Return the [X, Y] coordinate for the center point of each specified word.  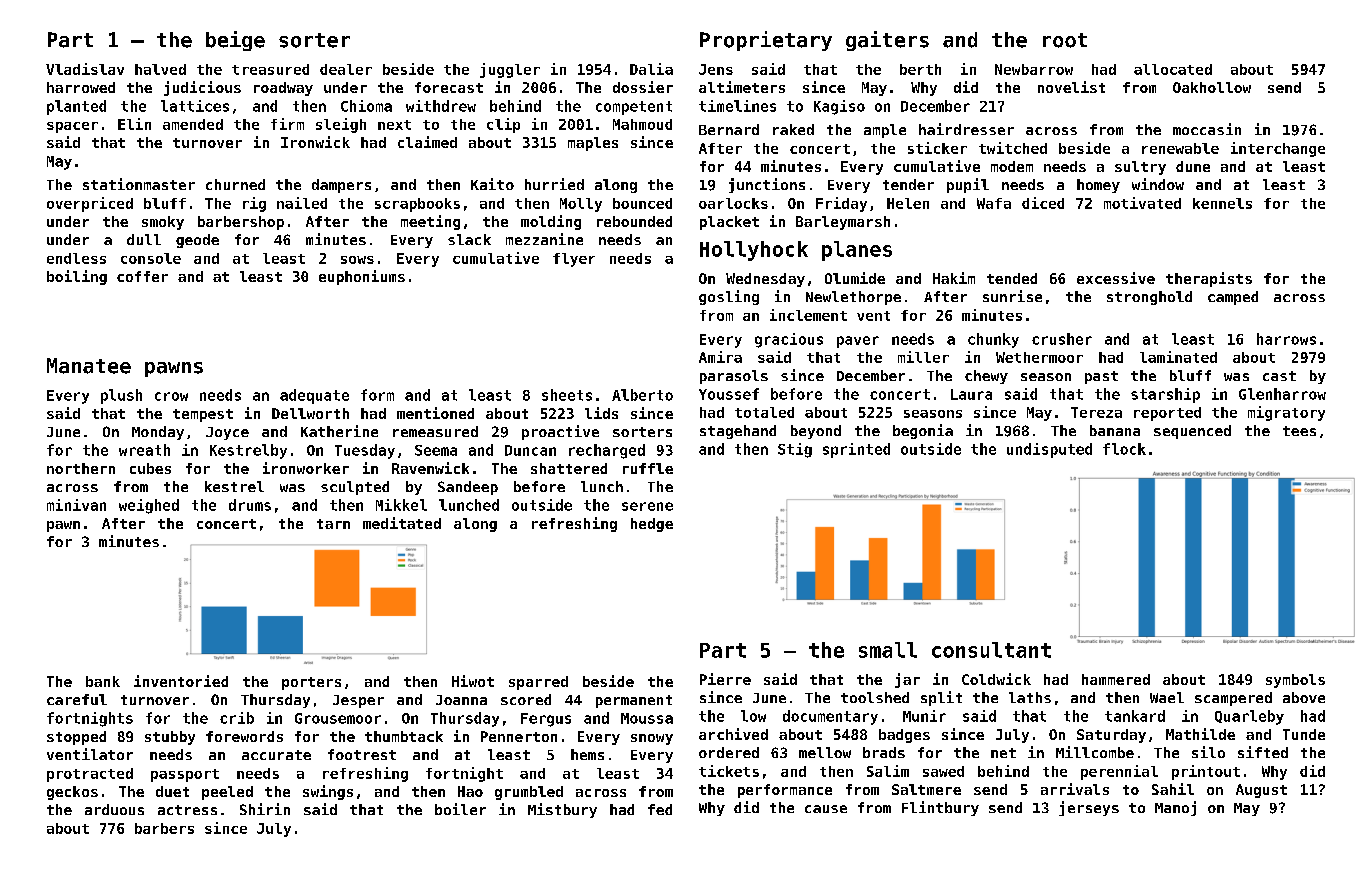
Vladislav [85, 69]
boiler [460, 809]
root [1065, 40]
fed [660, 809]
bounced [642, 203]
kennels [1222, 203]
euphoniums [362, 277]
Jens [716, 69]
